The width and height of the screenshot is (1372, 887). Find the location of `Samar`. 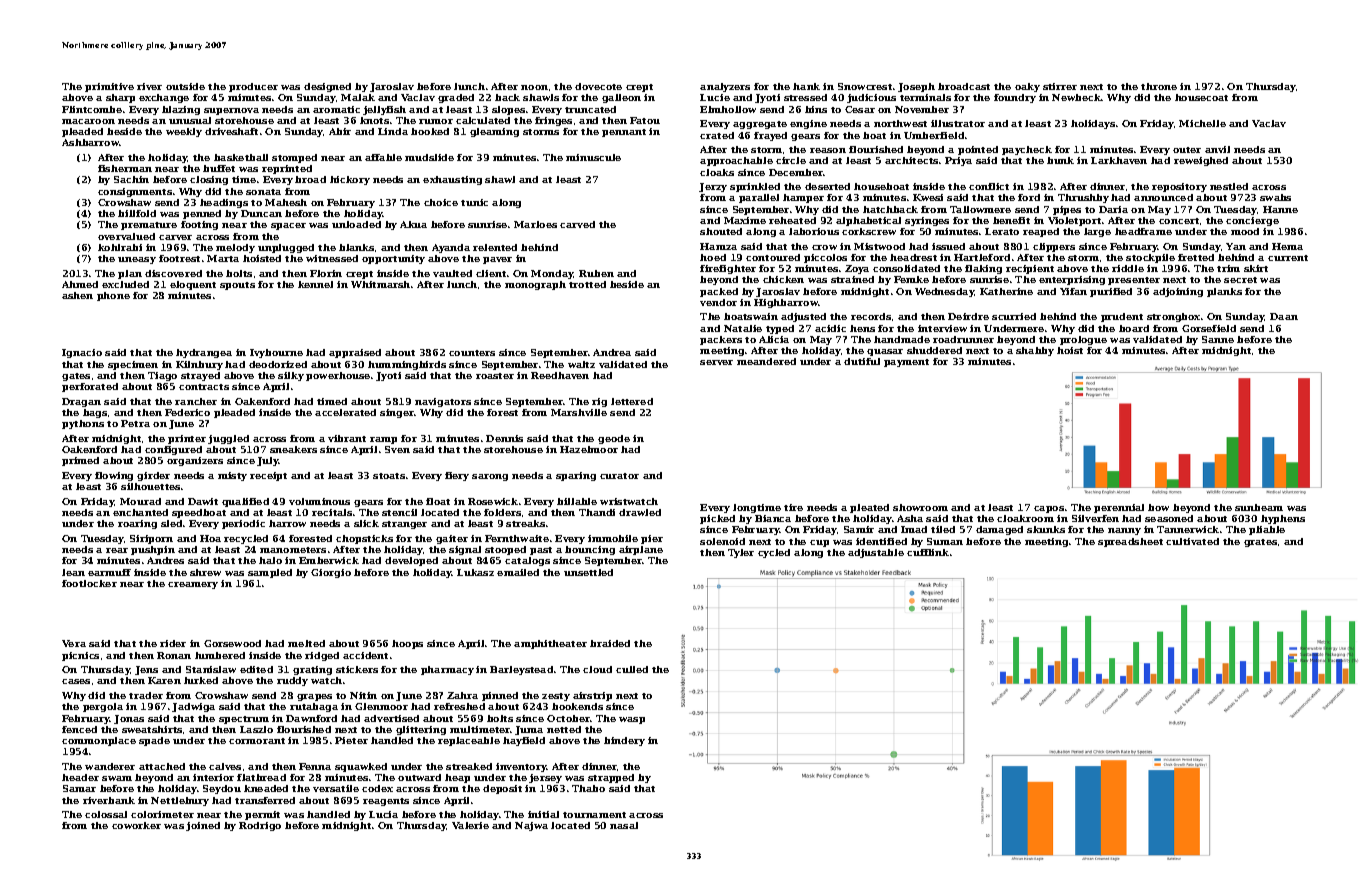

Samar is located at coordinates (79, 788).
